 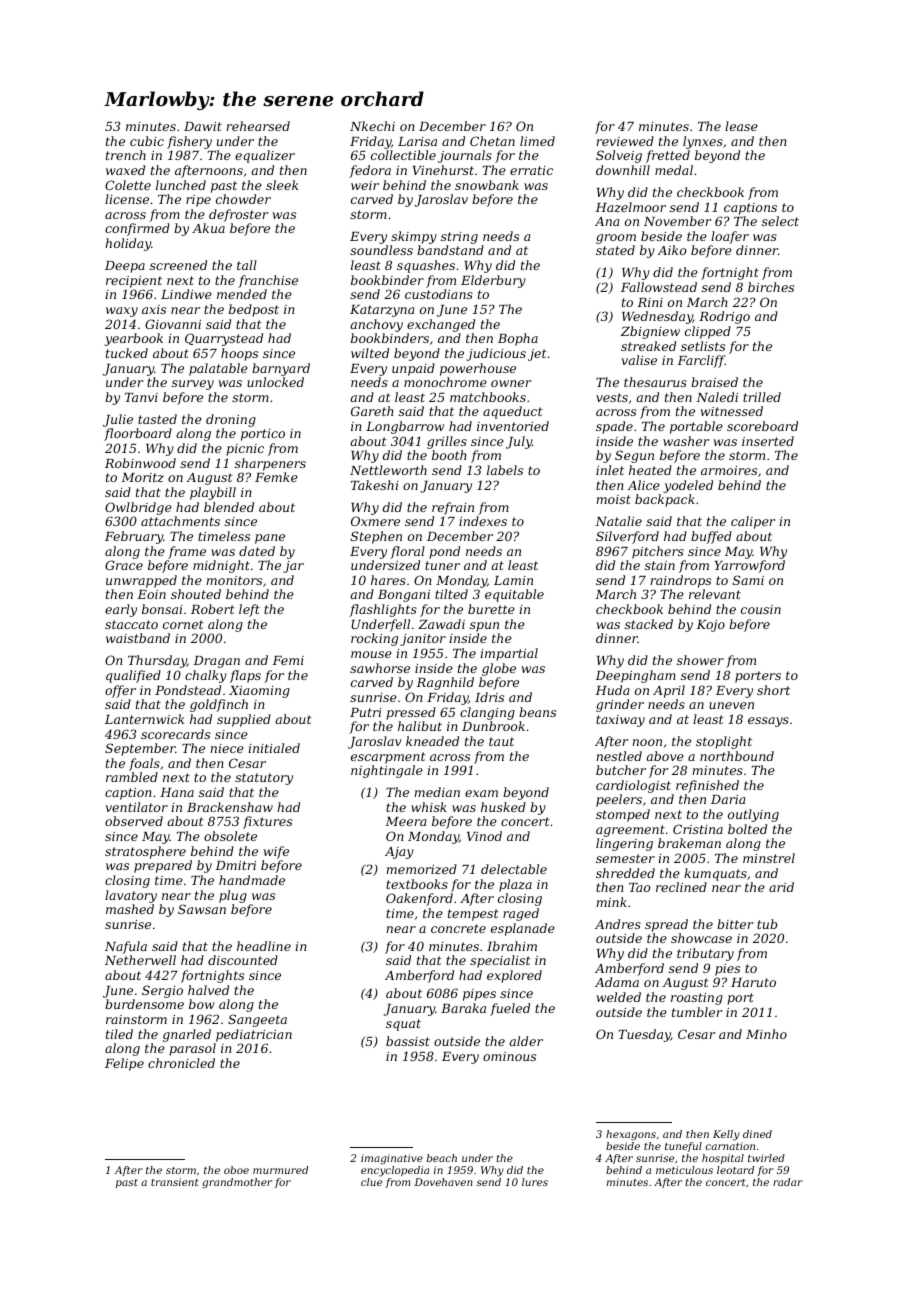 I want to click on trilled, so click(x=762, y=397).
